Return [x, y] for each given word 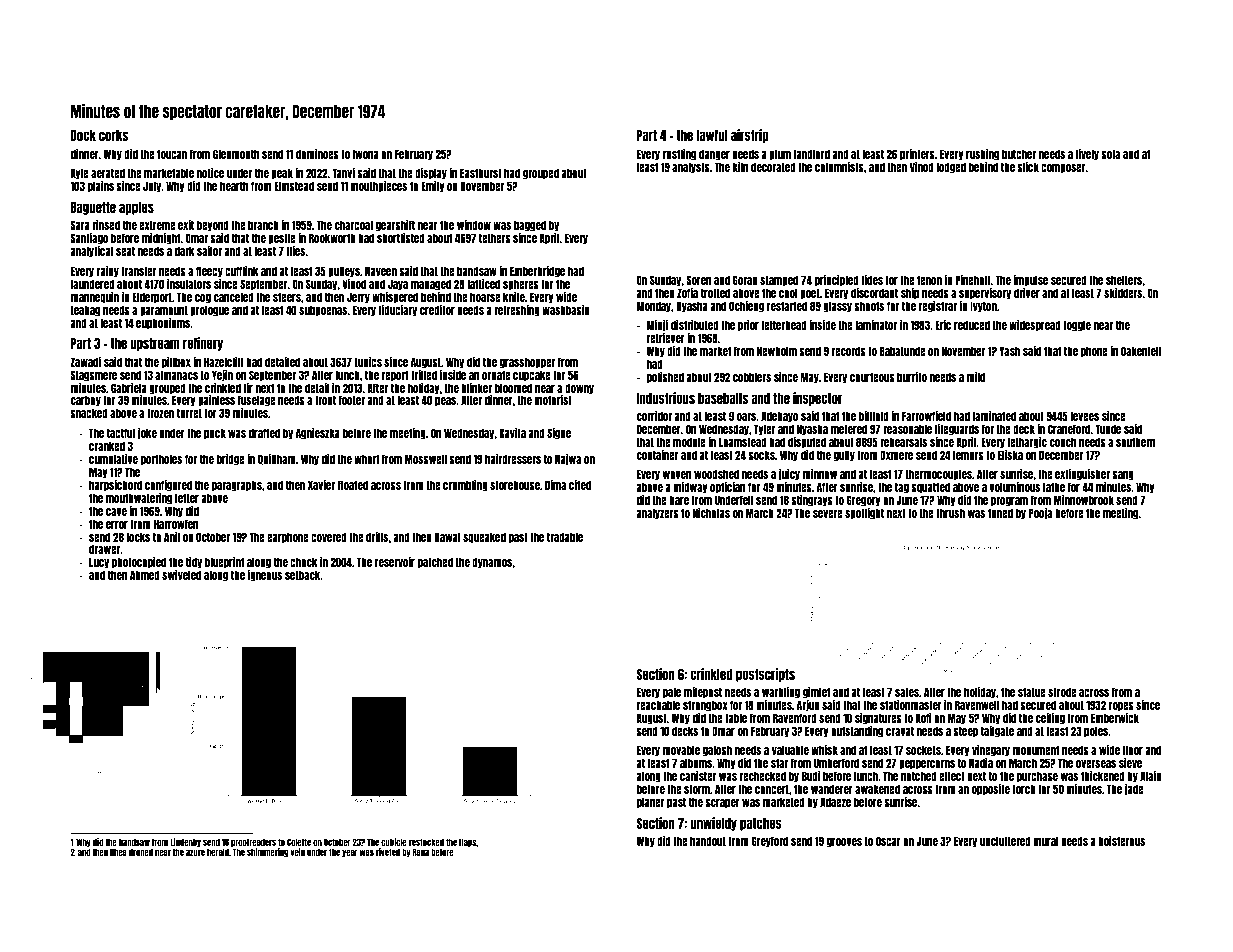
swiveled [181, 575]
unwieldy [713, 824]
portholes [161, 460]
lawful [711, 135]
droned [141, 852]
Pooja [1040, 514]
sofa [1110, 154]
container [657, 455]
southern [1135, 442]
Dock [83, 135]
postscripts [765, 675]
